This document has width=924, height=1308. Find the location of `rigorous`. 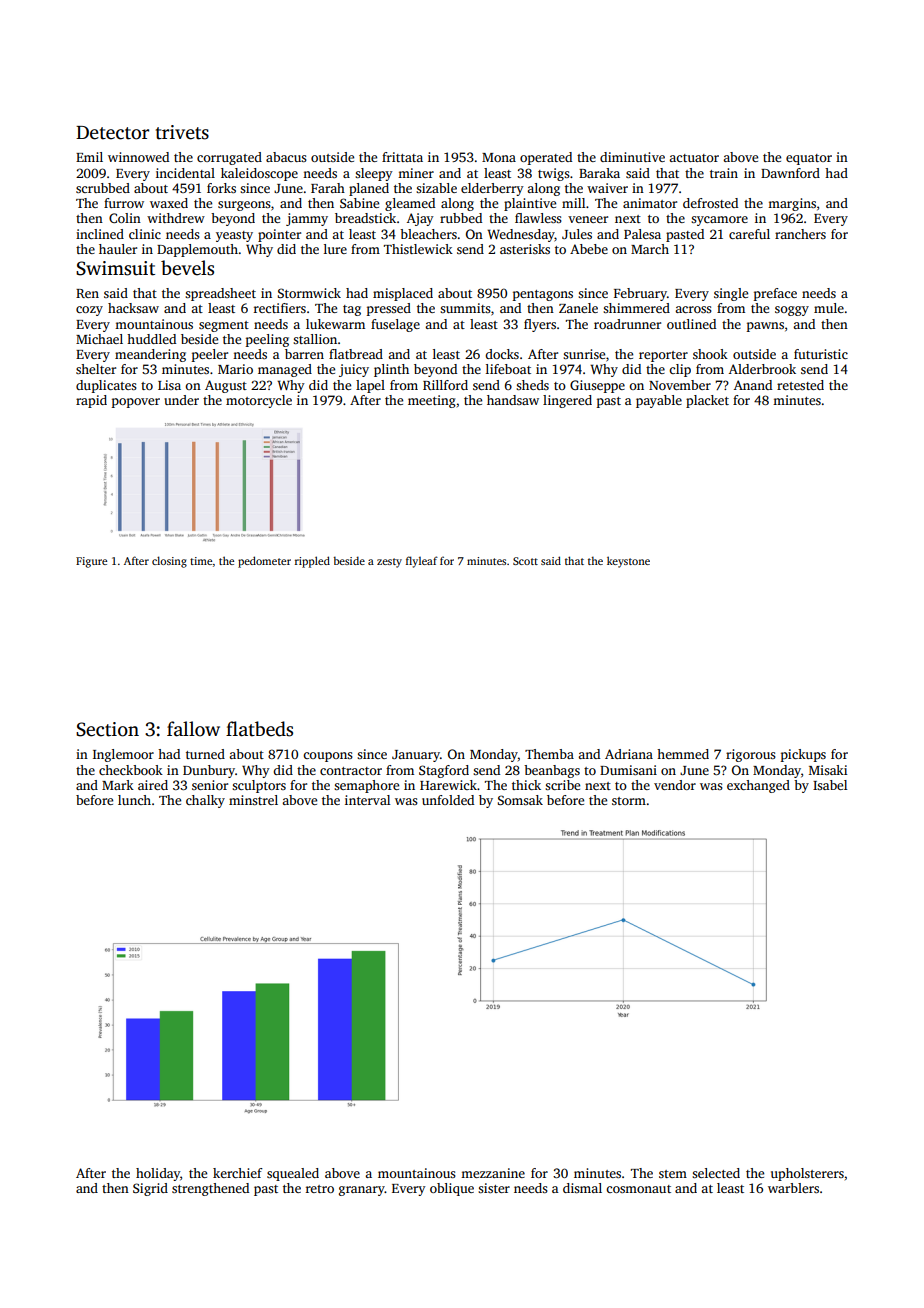

rigorous is located at coordinates (751, 755).
